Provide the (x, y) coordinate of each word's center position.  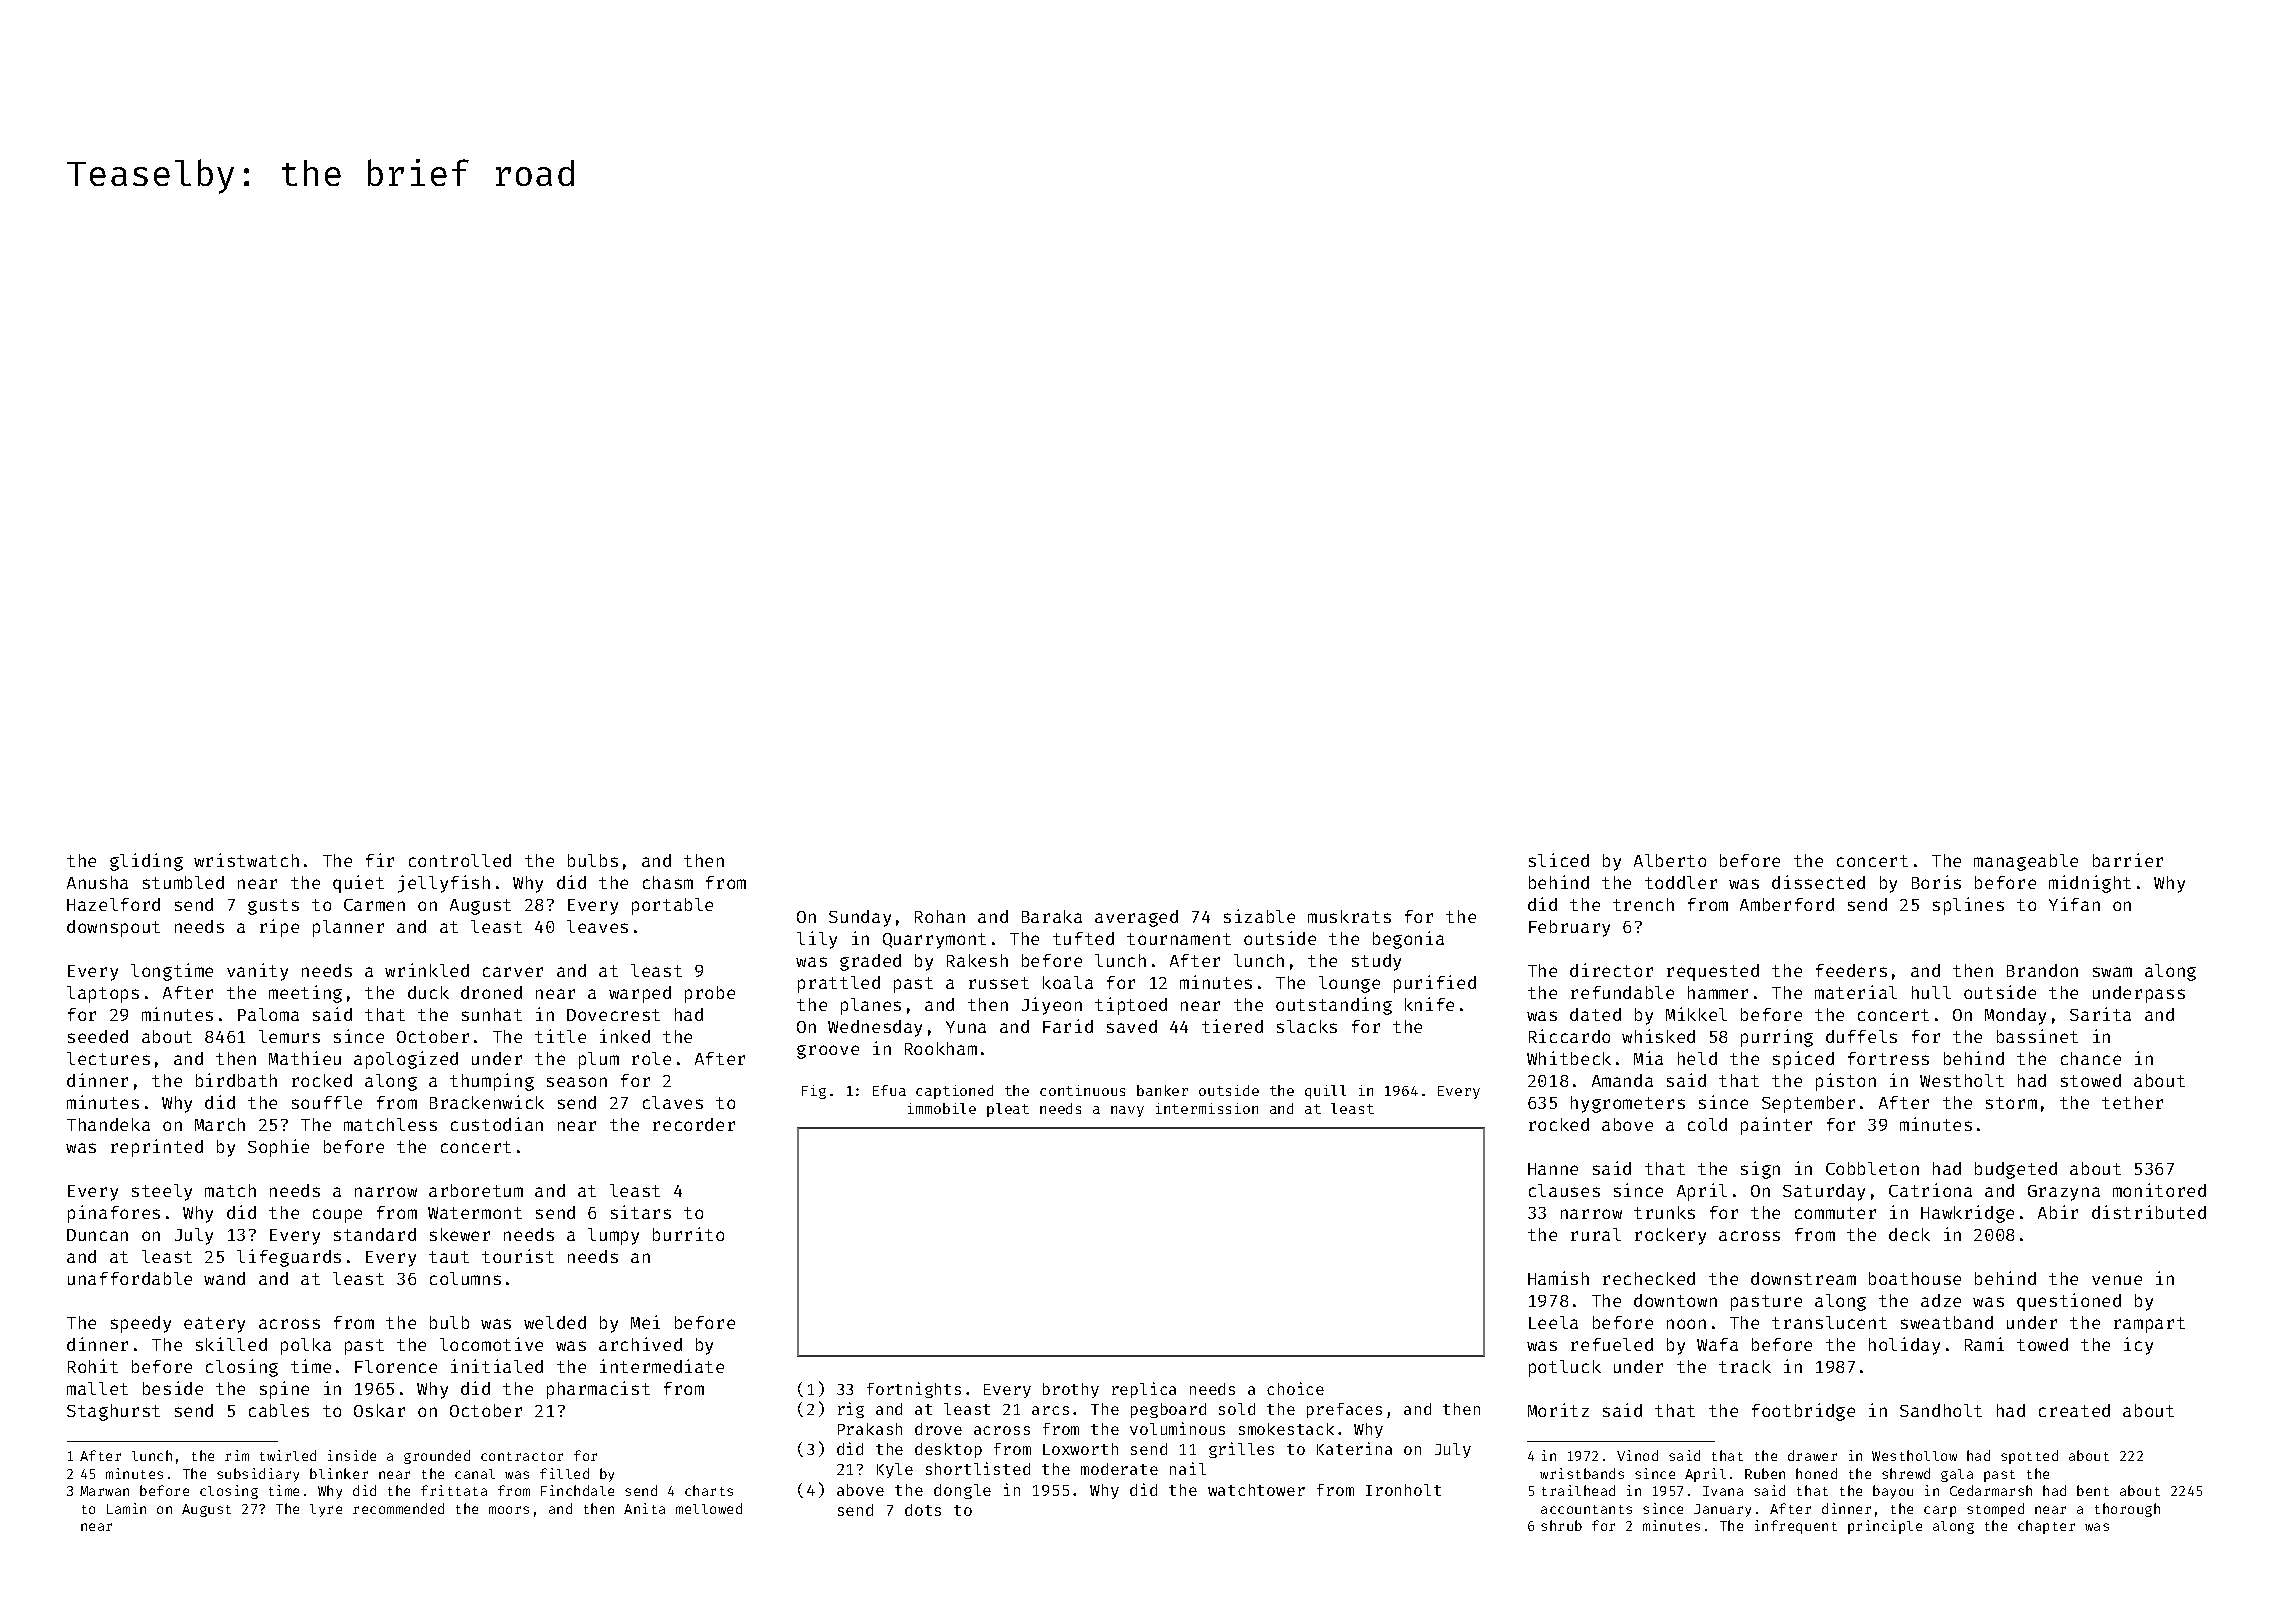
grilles (1241, 1450)
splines (1968, 906)
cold (1707, 1124)
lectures (108, 1058)
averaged (1136, 918)
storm (2011, 1103)
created (2074, 1410)
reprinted (157, 1148)
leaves (597, 926)
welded (555, 1322)
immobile (942, 1108)
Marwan (104, 1491)
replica (1144, 1390)
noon (1686, 1324)
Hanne (1553, 1169)
